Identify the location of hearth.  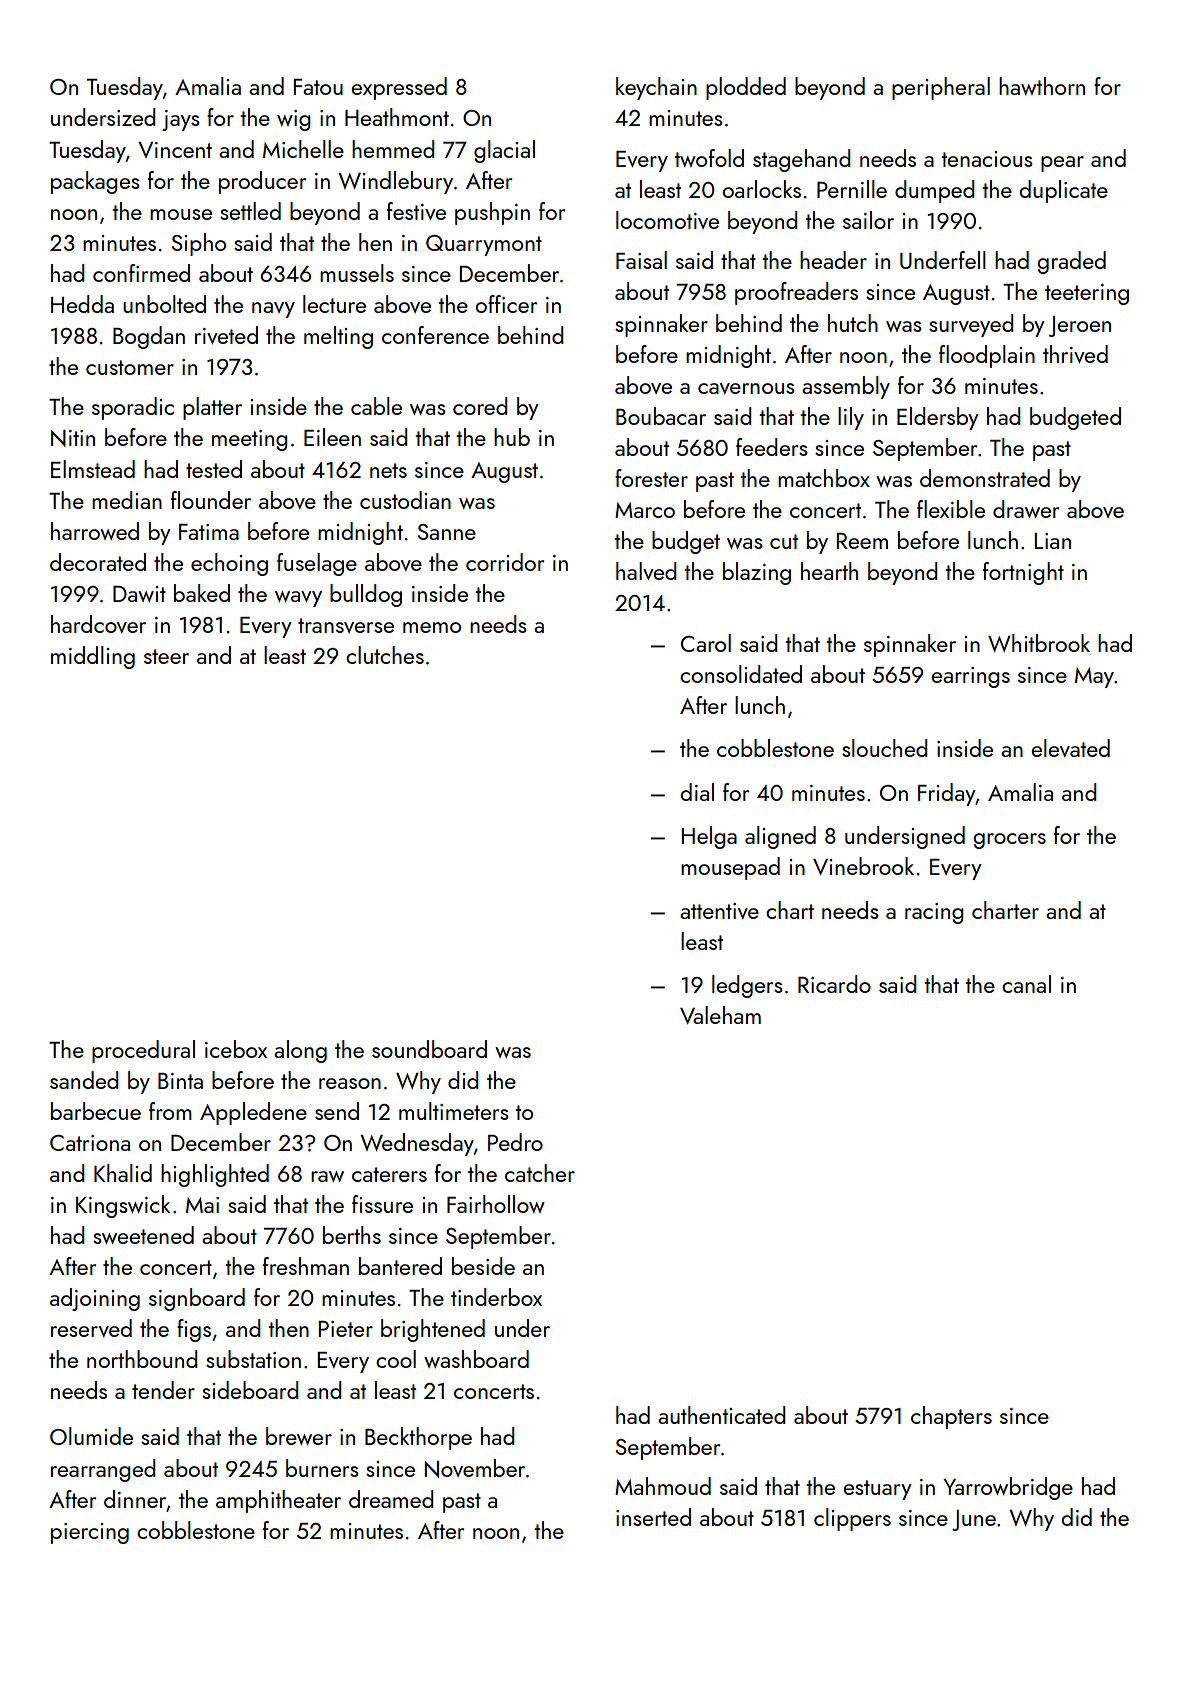
(829, 571).
